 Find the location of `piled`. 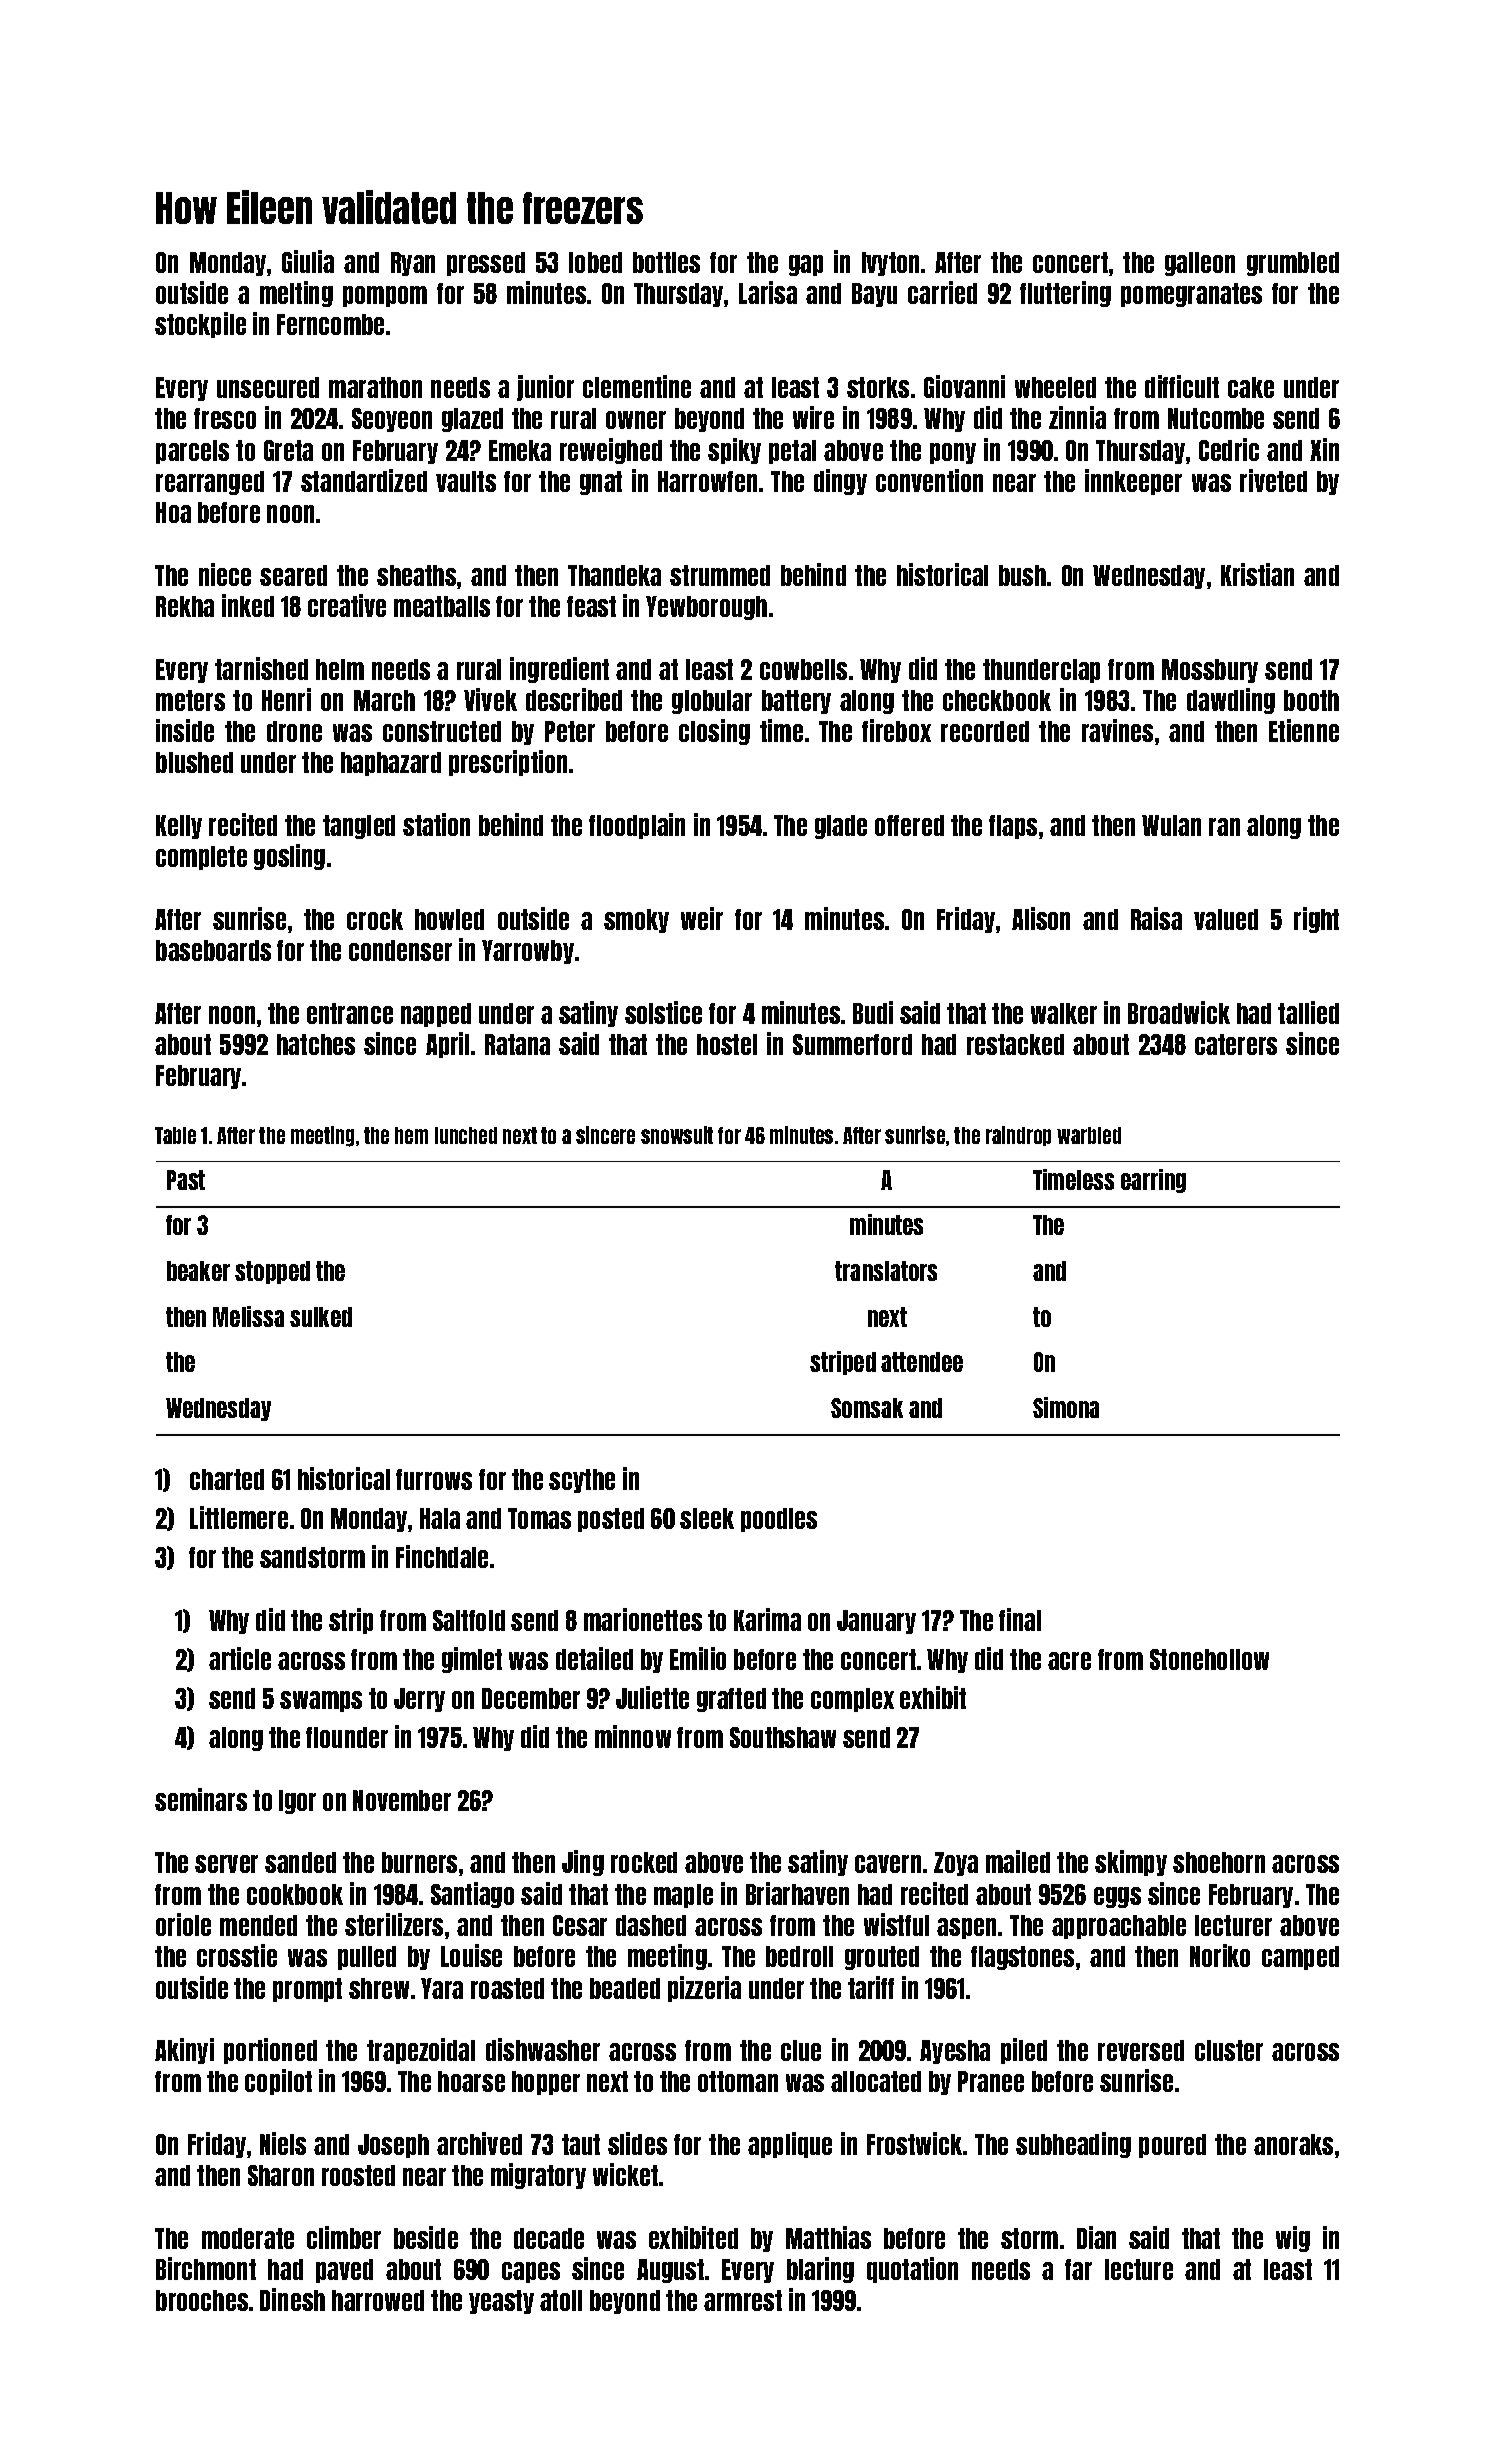

piled is located at coordinates (1024, 2051).
